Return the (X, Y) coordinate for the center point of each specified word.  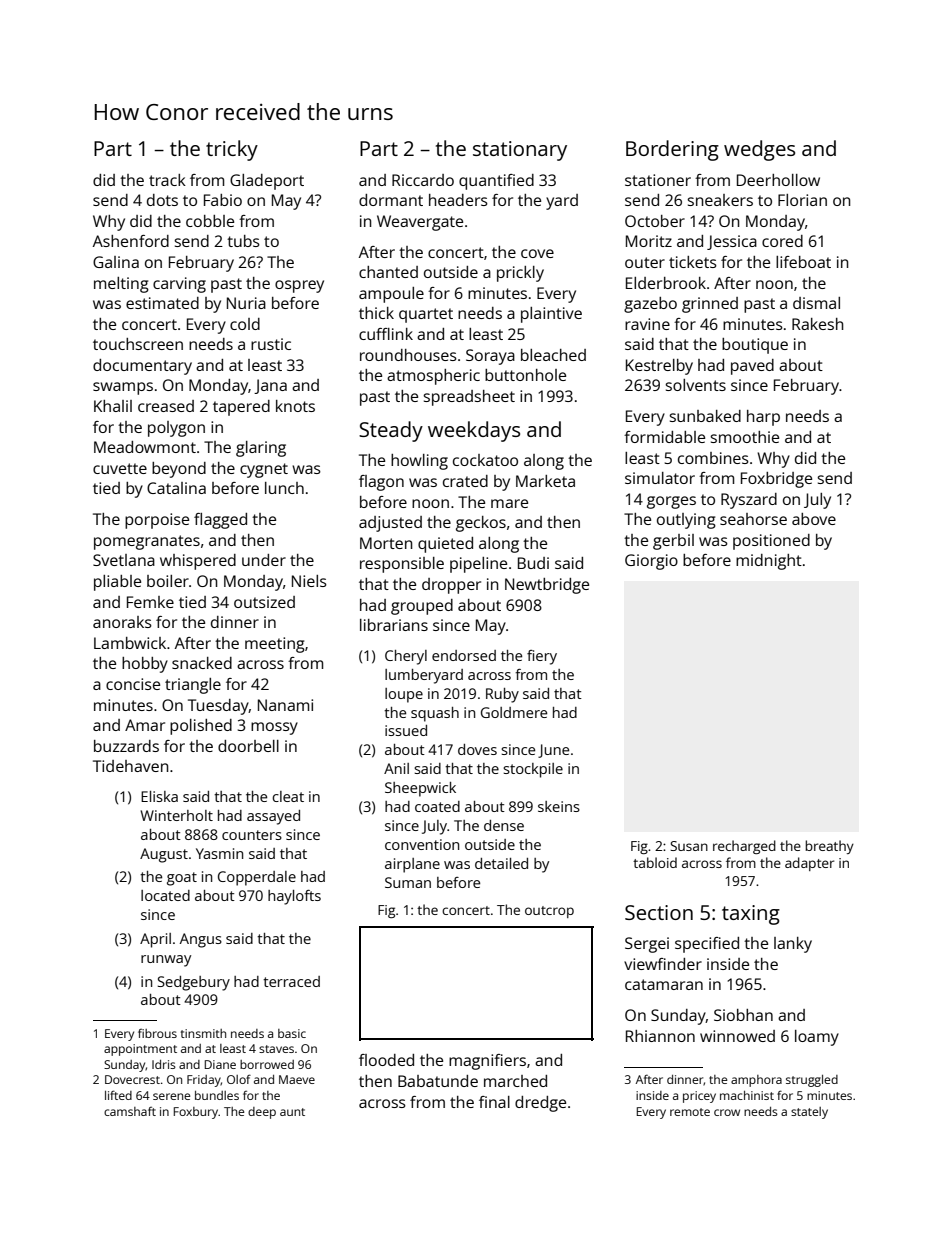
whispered (198, 562)
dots (162, 200)
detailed (501, 863)
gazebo (650, 305)
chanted (388, 272)
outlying (686, 521)
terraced (291, 981)
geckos (481, 524)
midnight (769, 562)
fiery (542, 657)
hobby (145, 665)
